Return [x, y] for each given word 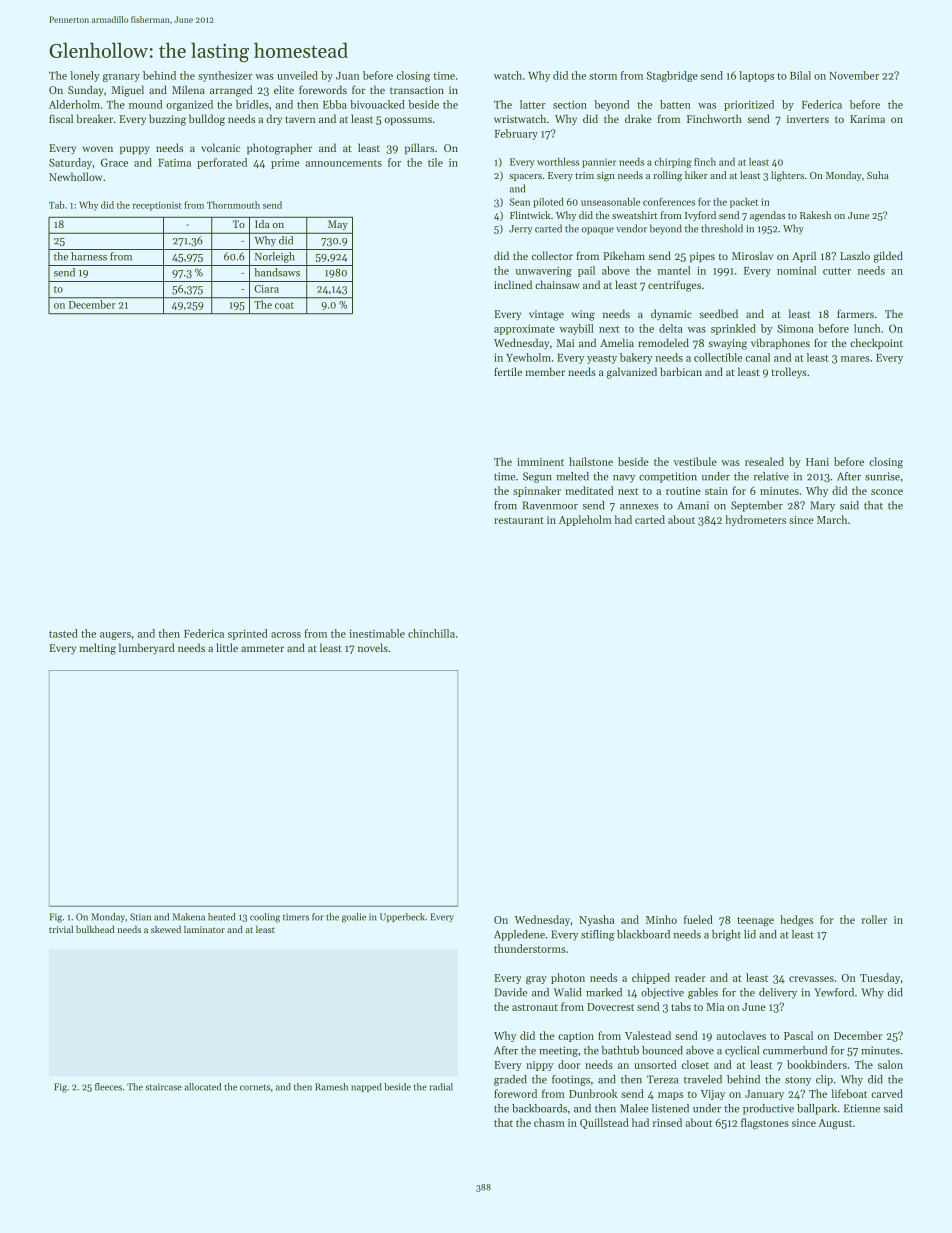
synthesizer [225, 76]
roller [874, 919]
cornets [255, 1087]
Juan [347, 76]
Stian [140, 917]
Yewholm [528, 357]
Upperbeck [402, 917]
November [854, 75]
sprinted [248, 634]
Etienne [862, 1108]
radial [441, 1087]
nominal [796, 270]
